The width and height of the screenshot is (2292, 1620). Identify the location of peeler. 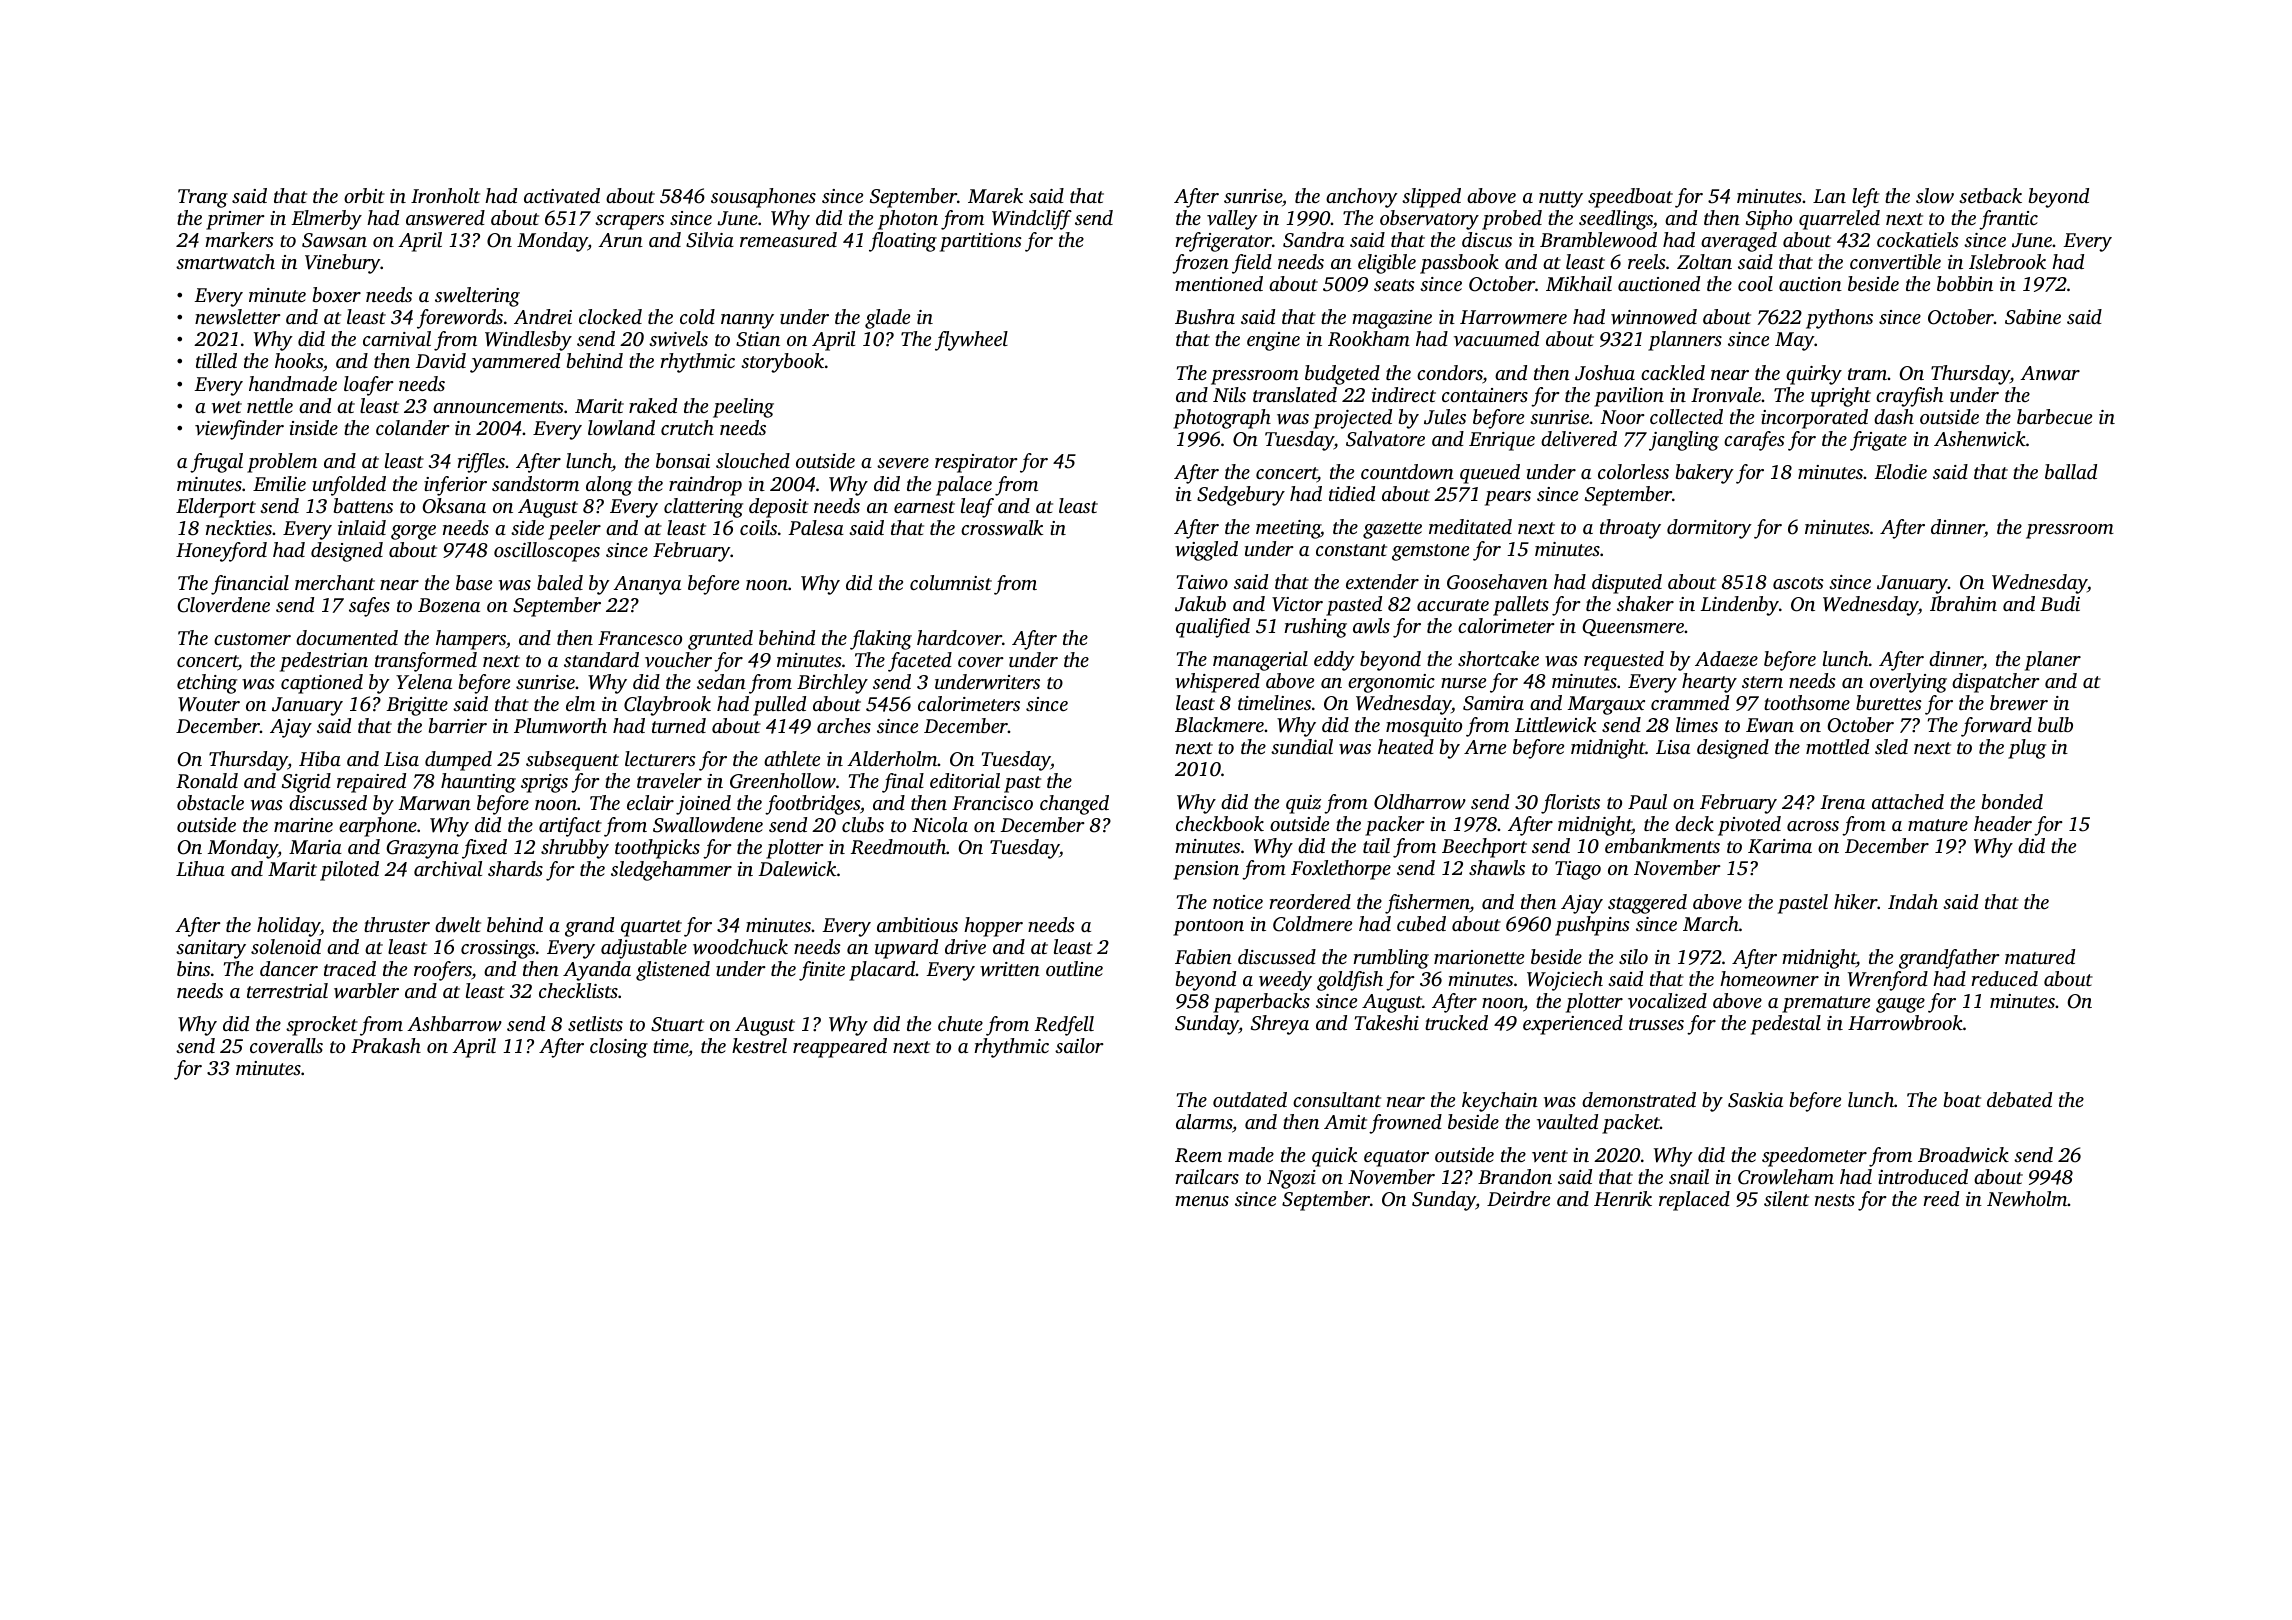
(574, 530).
